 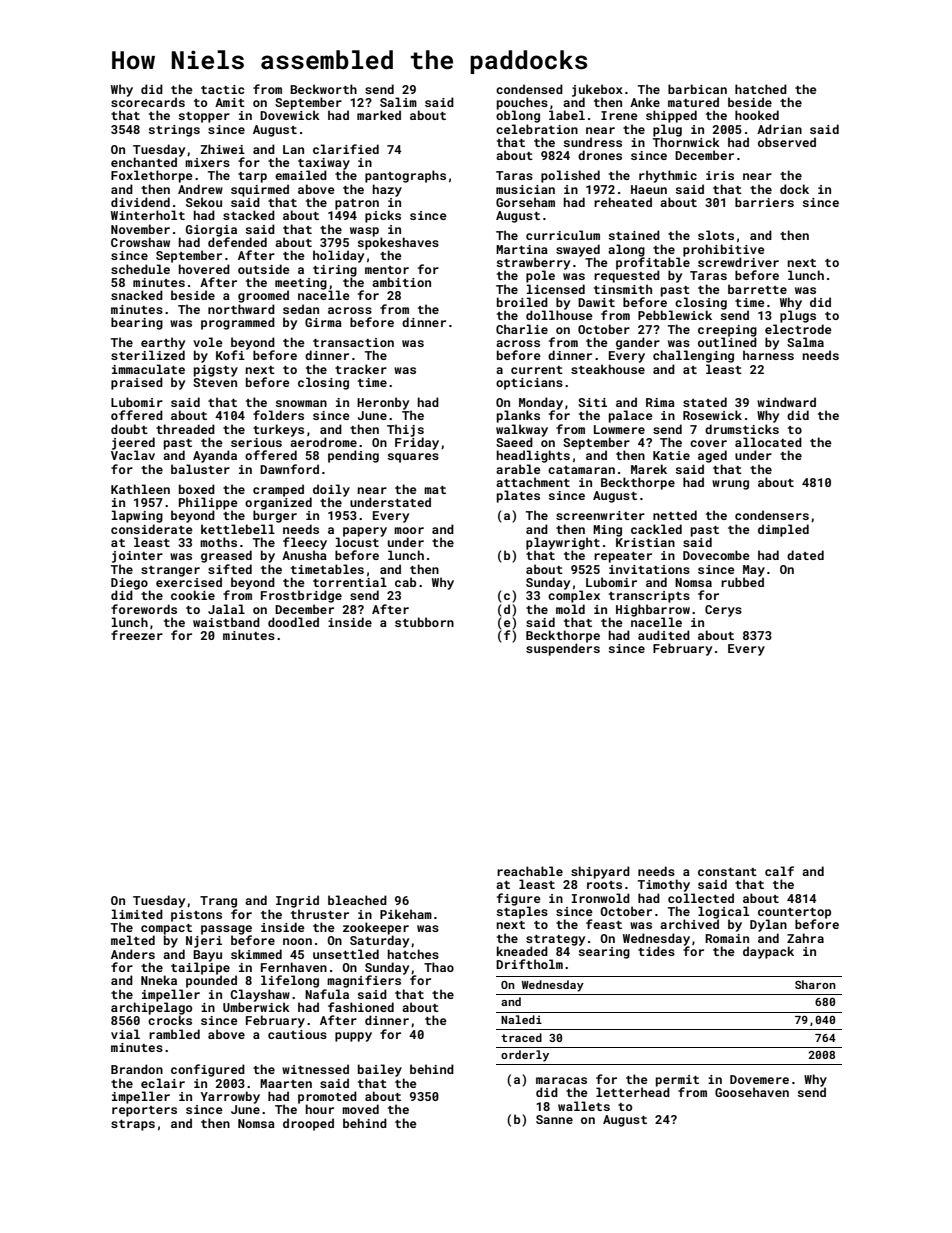 What do you see at coordinates (522, 951) in the page?
I see `kneaded` at bounding box center [522, 951].
